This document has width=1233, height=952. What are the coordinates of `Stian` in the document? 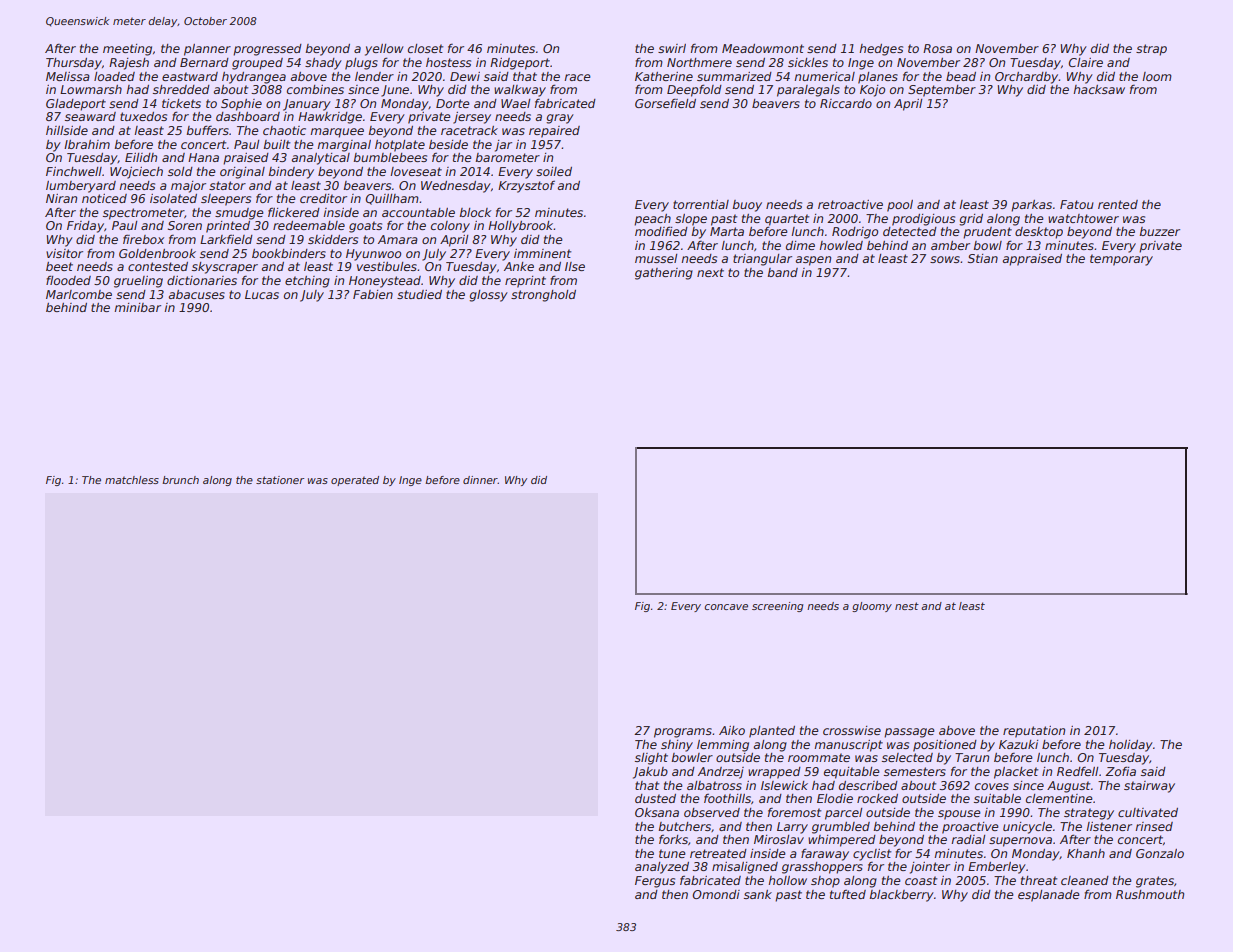 It's located at (983, 258).
